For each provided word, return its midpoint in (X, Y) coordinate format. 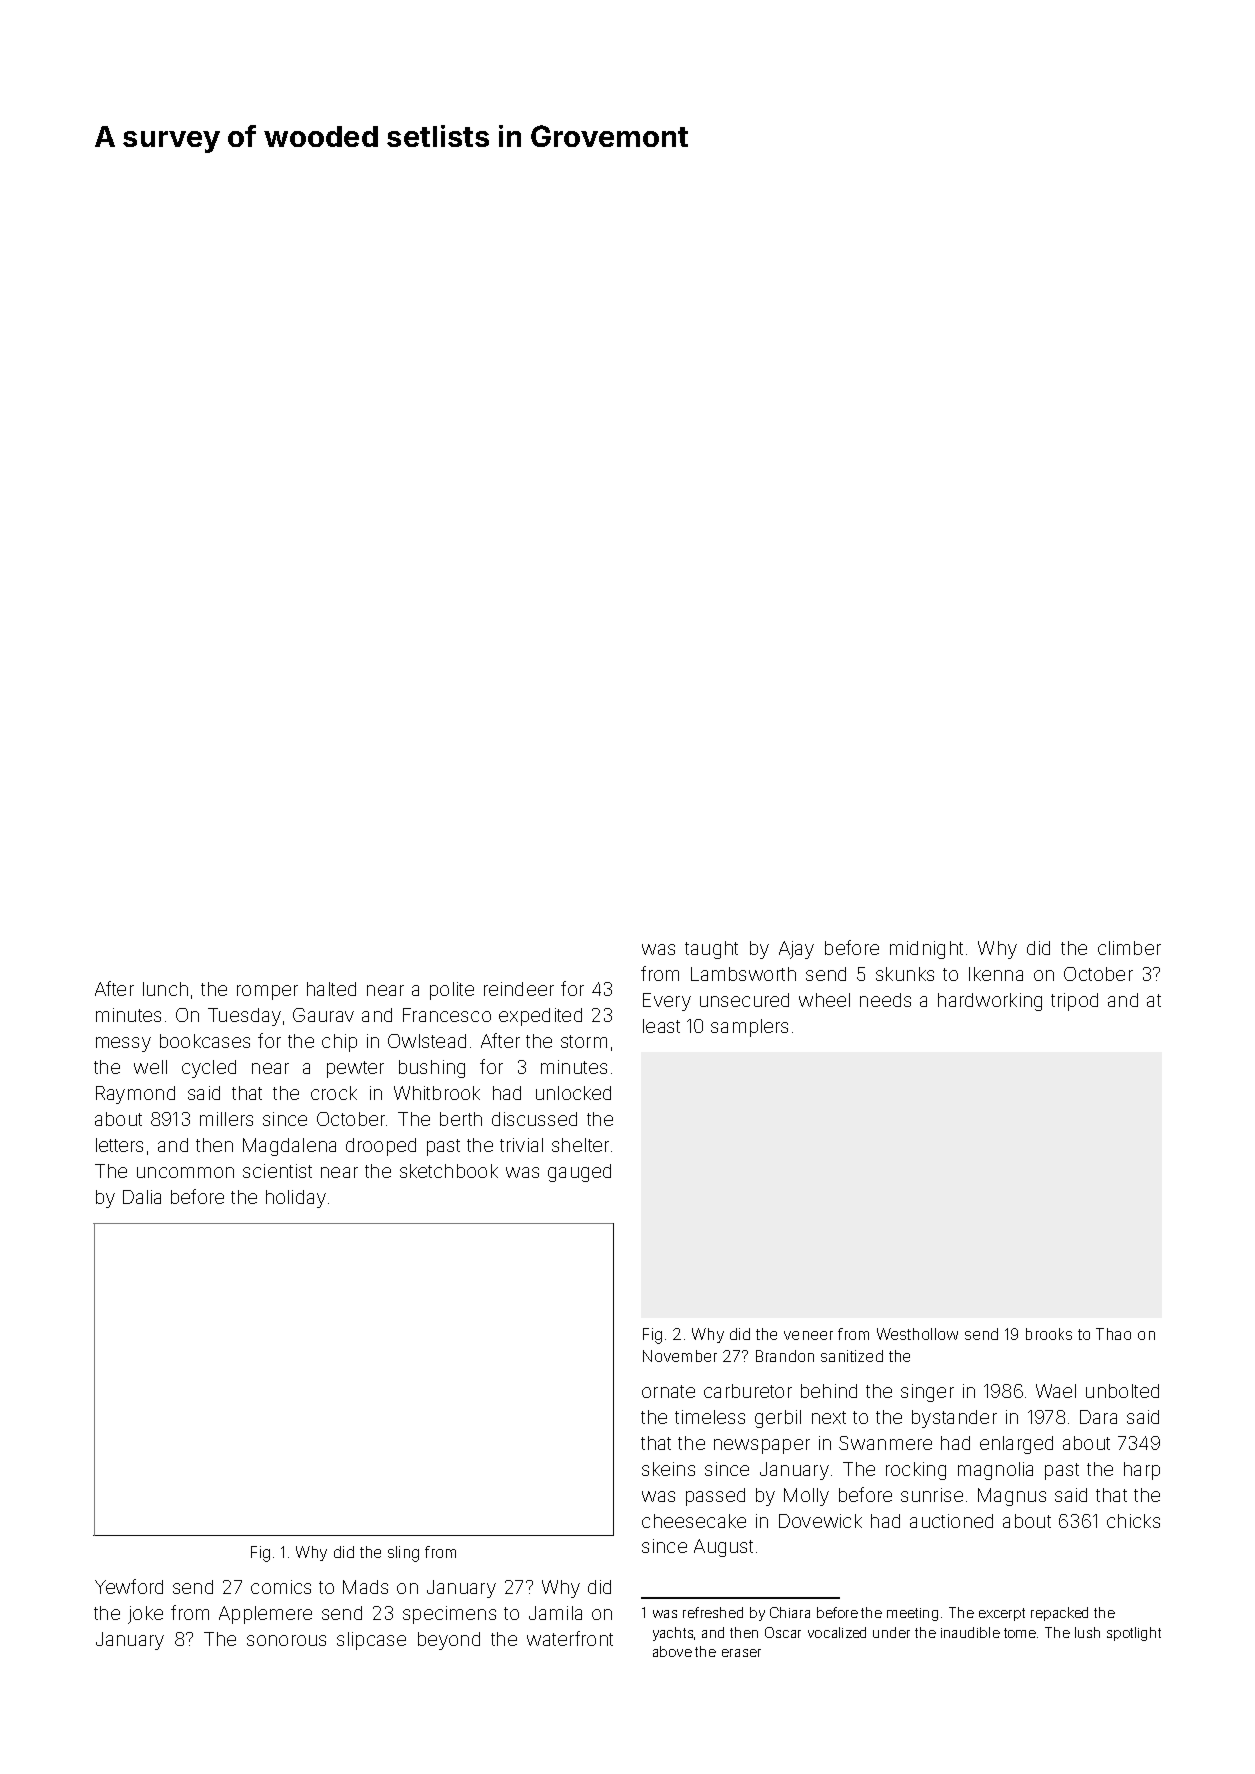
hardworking (990, 1002)
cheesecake (694, 1521)
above (672, 1651)
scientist (277, 1171)
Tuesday (244, 1017)
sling (403, 1554)
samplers (749, 1028)
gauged (579, 1173)
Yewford (129, 1586)
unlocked (573, 1093)
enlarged (1016, 1445)
